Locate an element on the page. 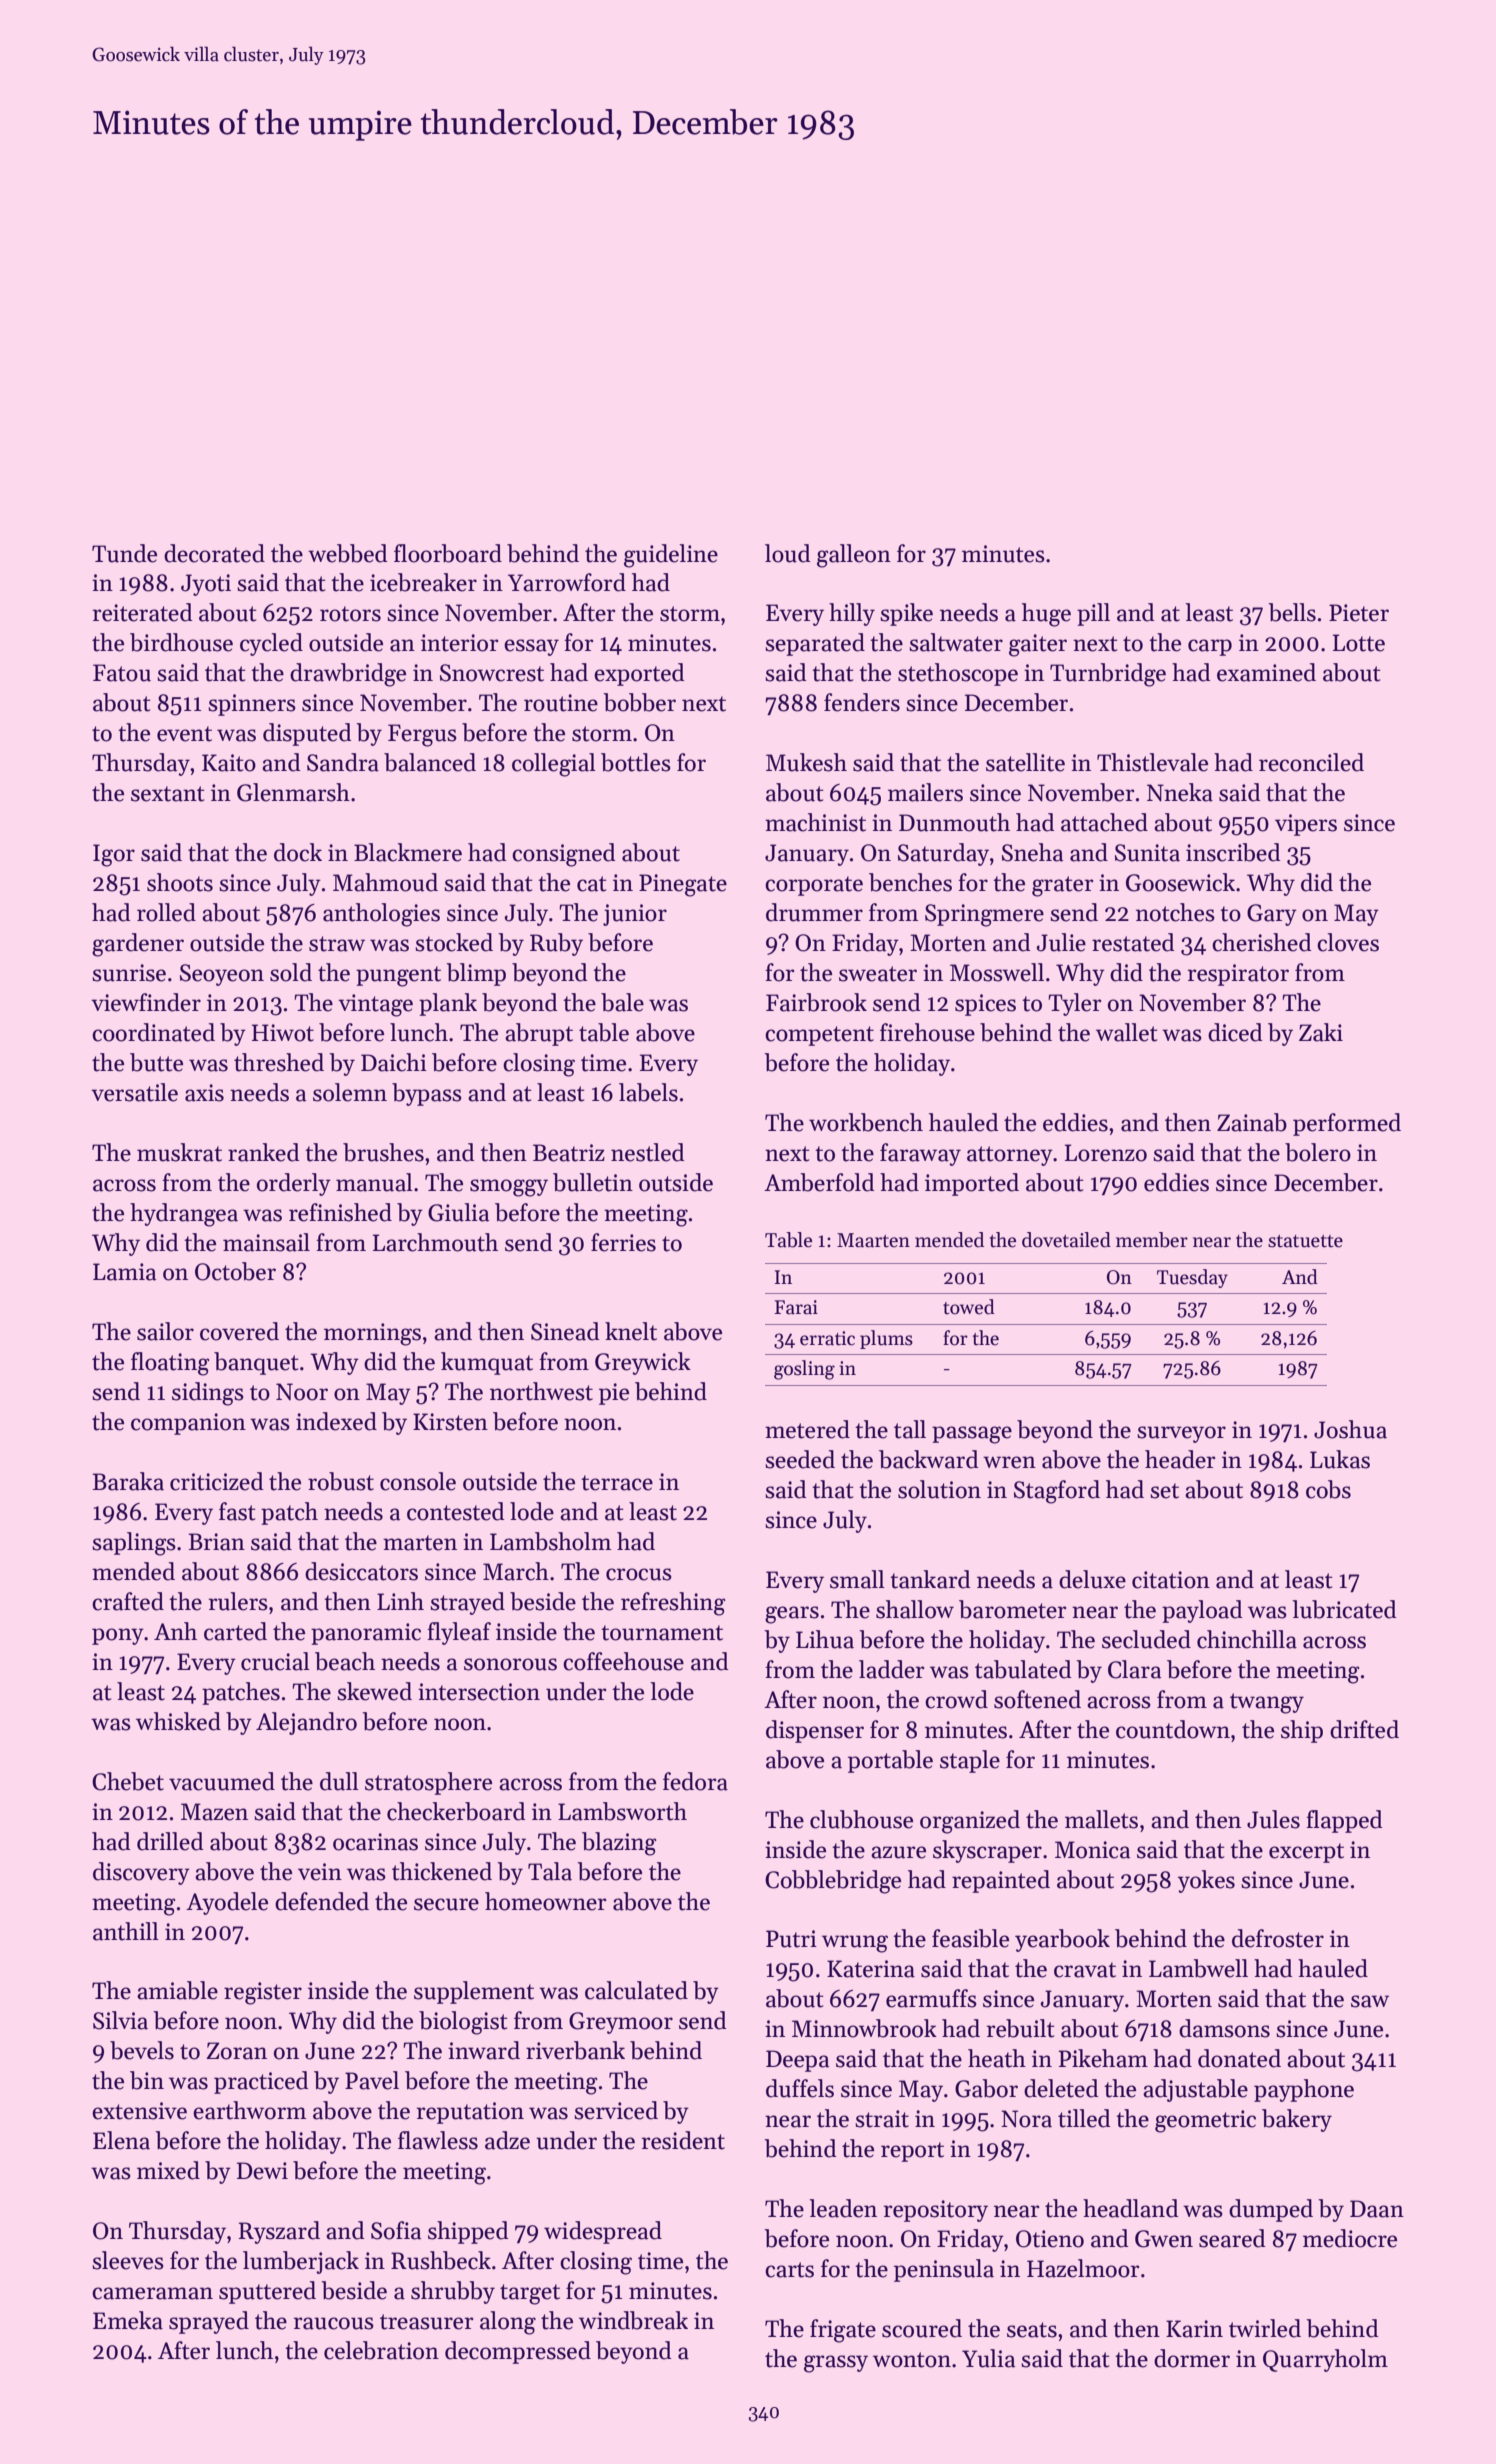 The height and width of the document is (2464, 1496). muskrat is located at coordinates (179, 1152).
